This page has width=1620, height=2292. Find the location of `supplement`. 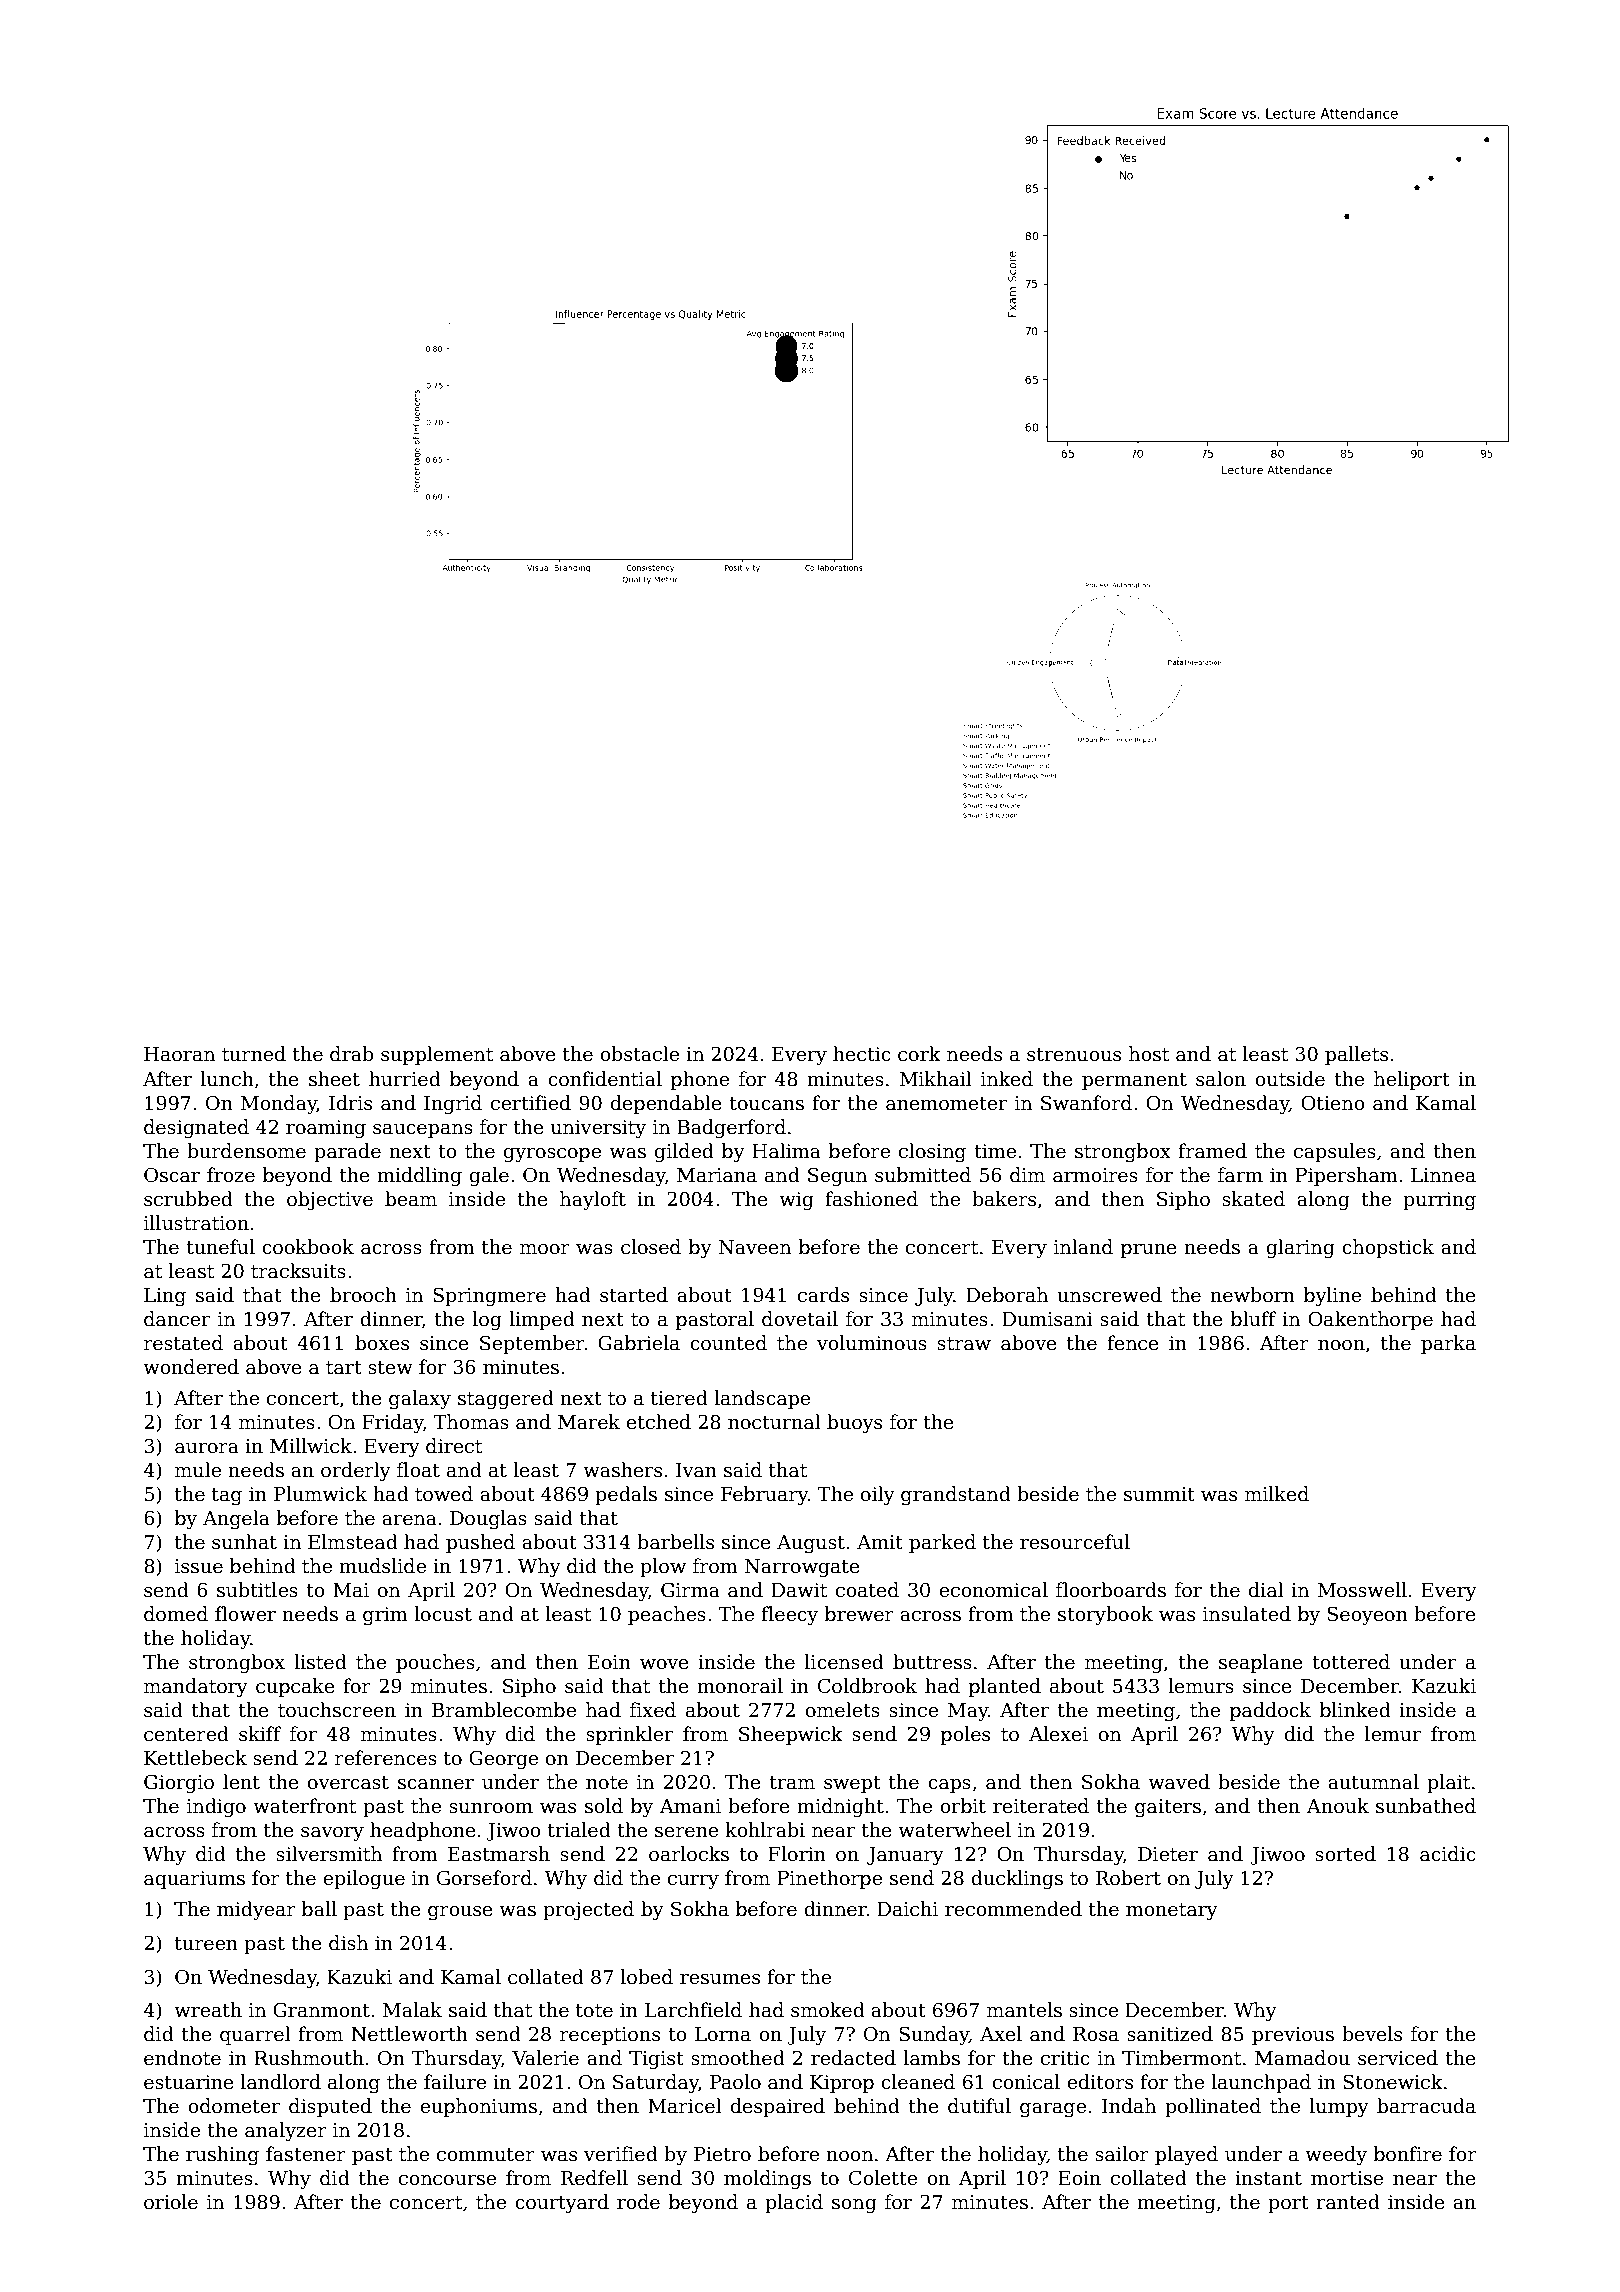

supplement is located at coordinates (437, 1055).
